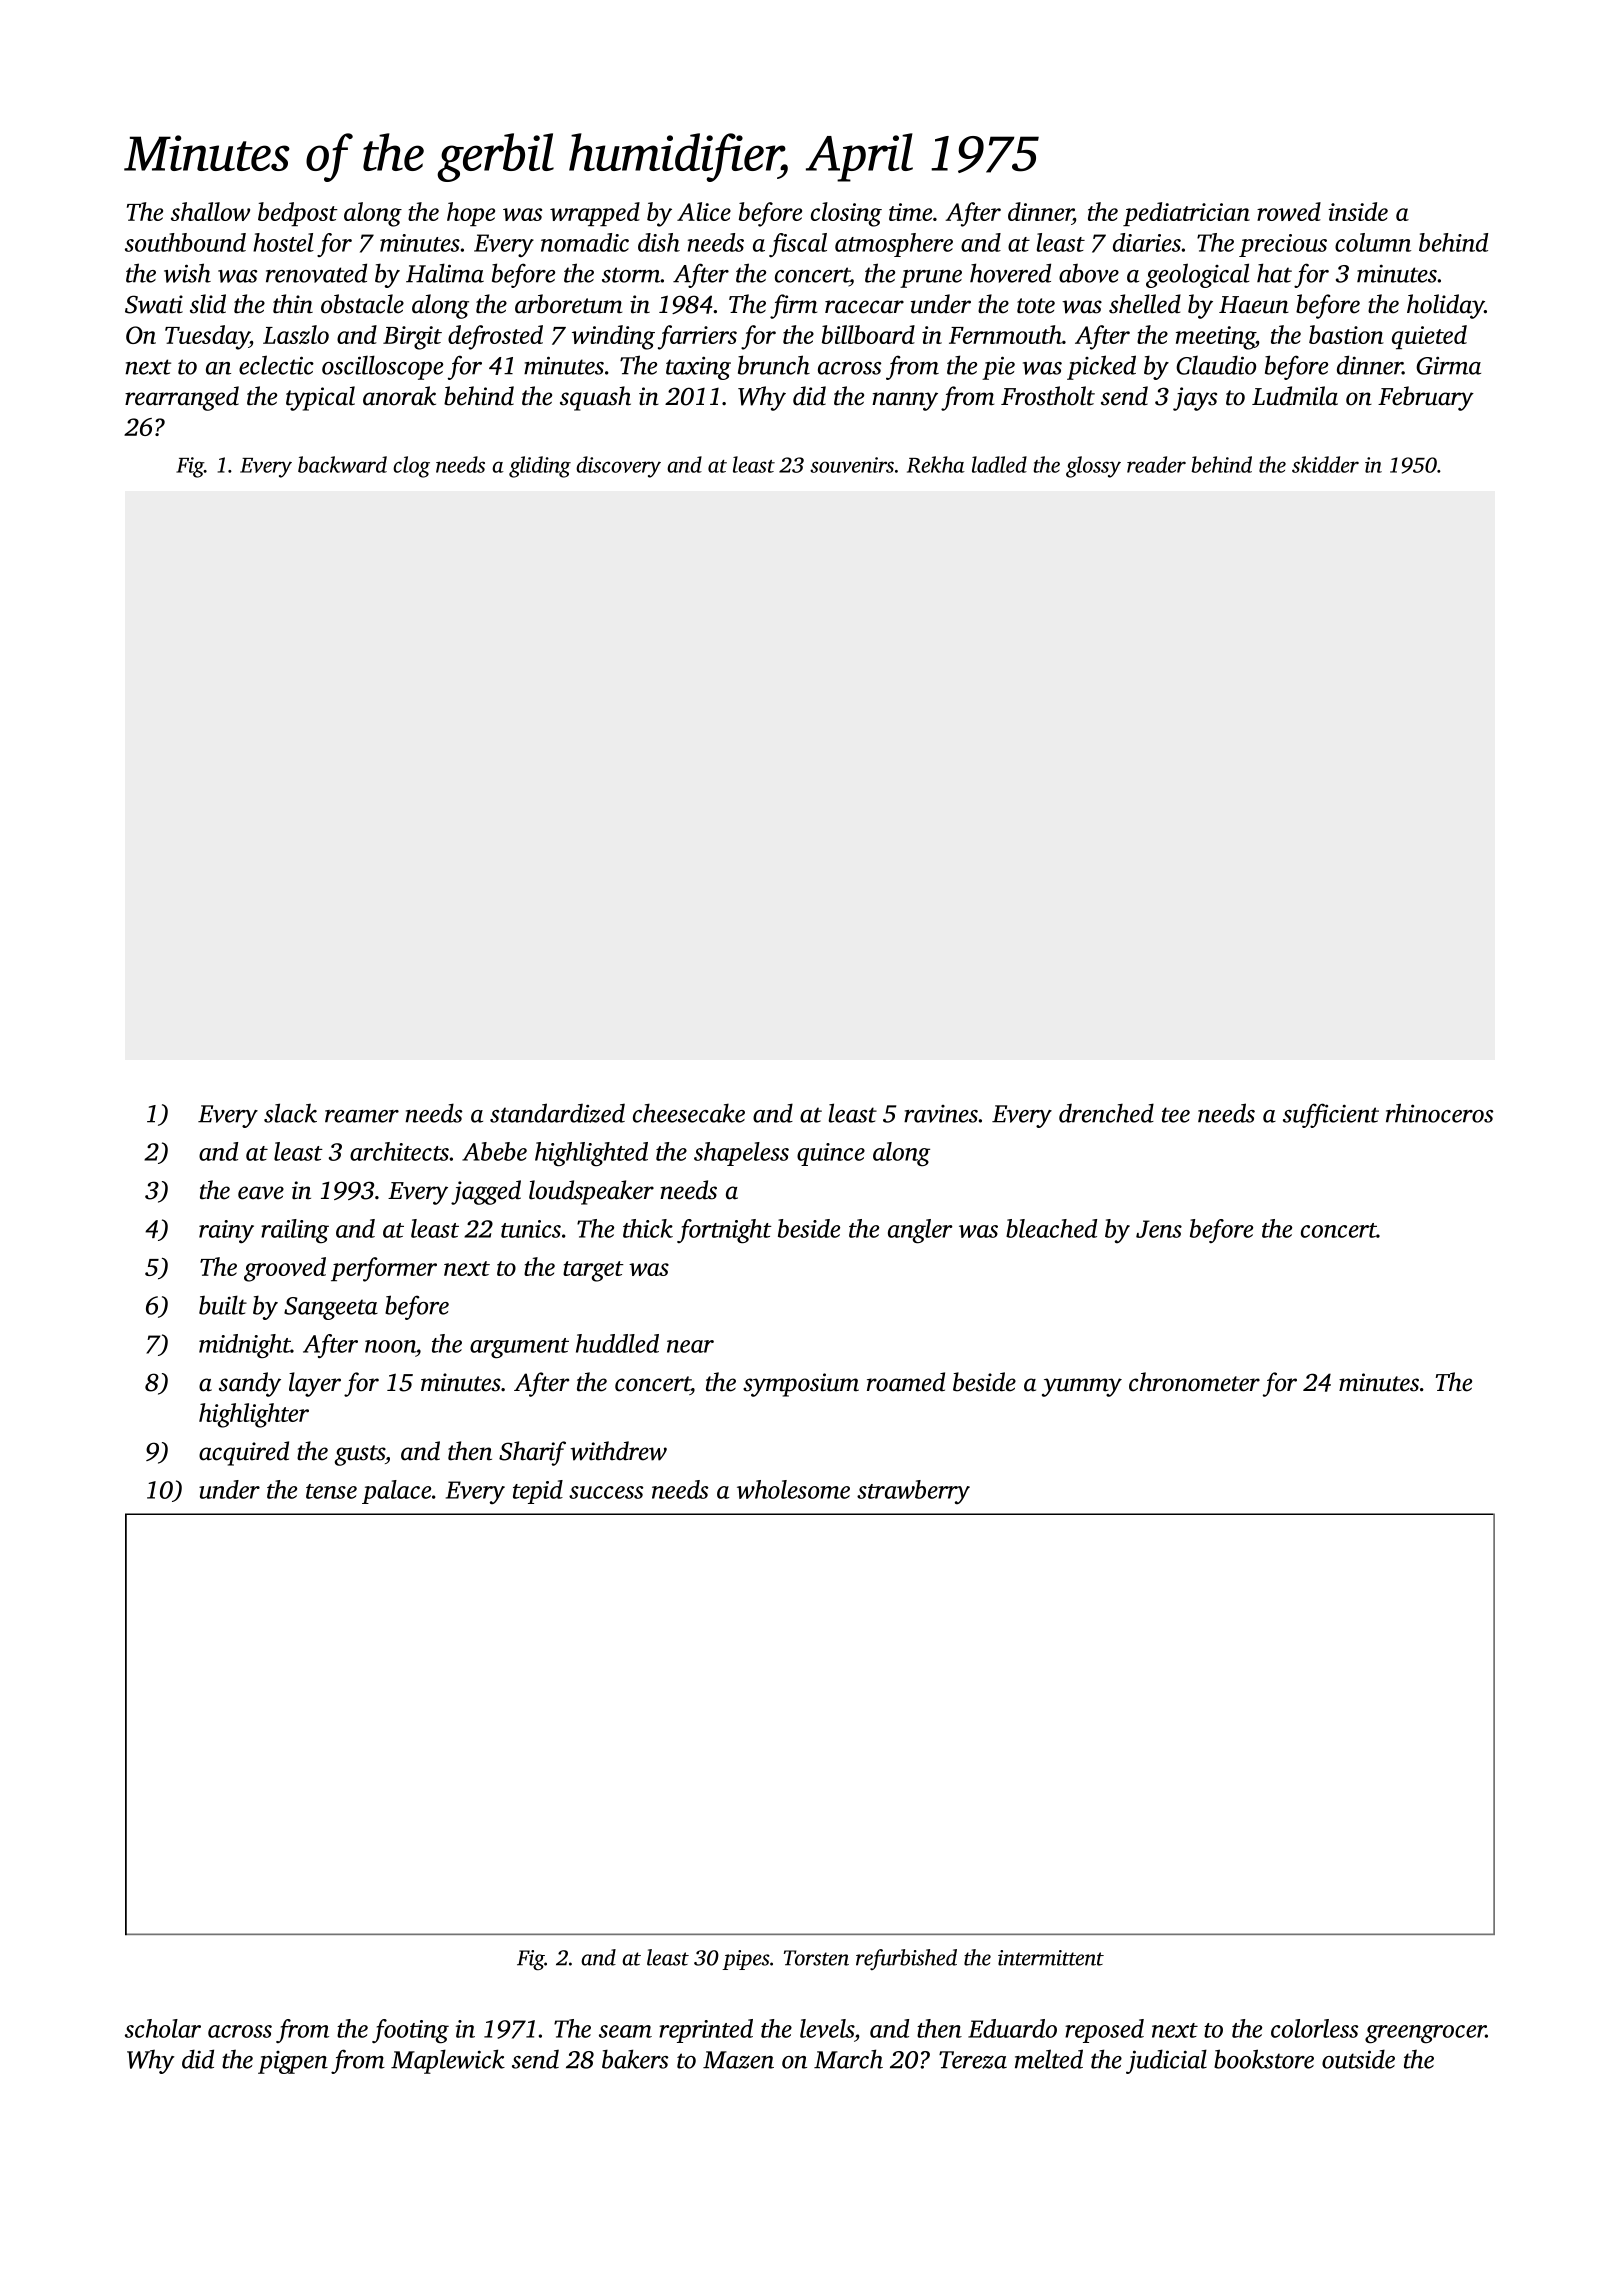  I want to click on huddled, so click(617, 1343).
